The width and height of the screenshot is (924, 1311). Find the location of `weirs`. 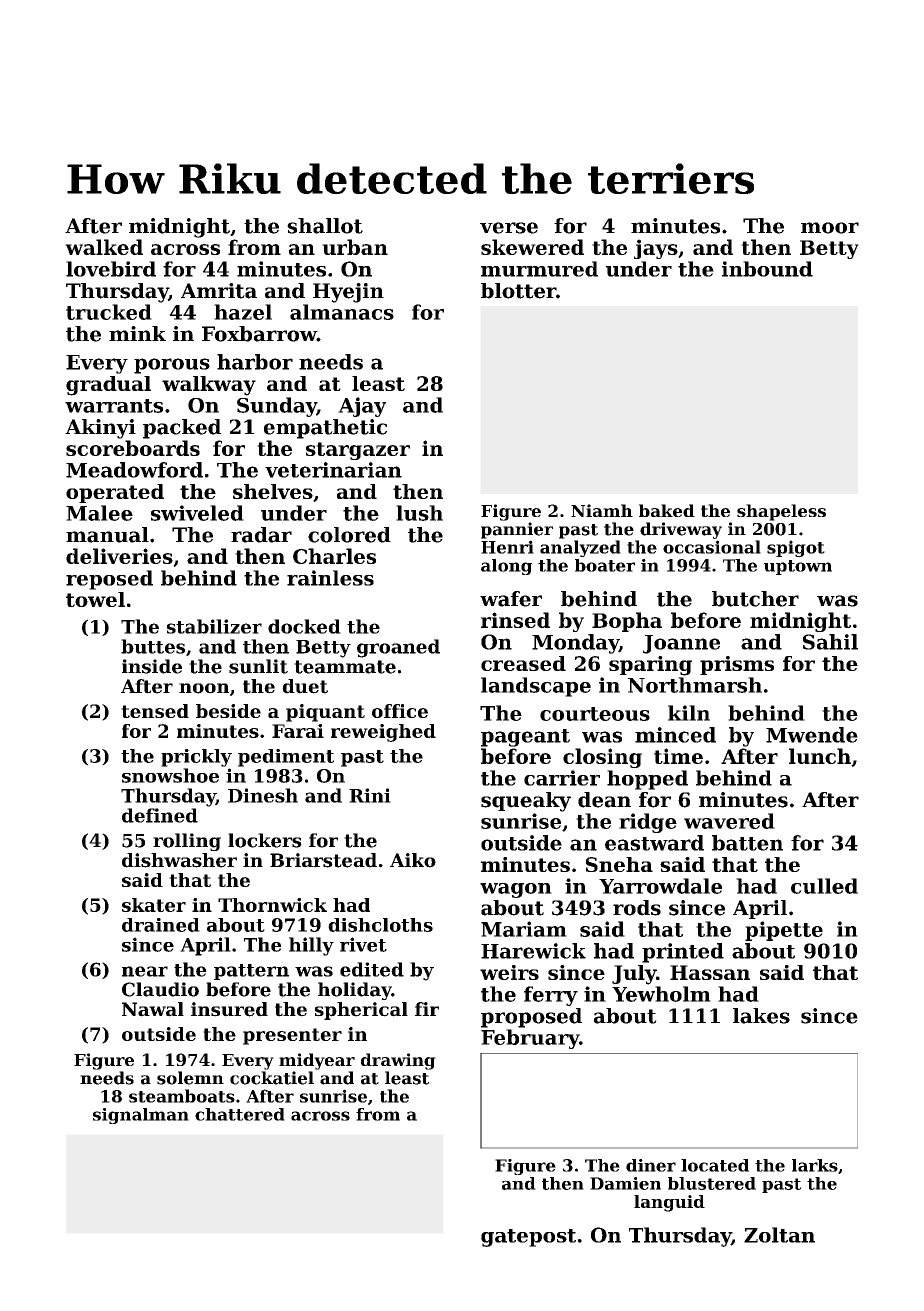

weirs is located at coordinates (509, 972).
